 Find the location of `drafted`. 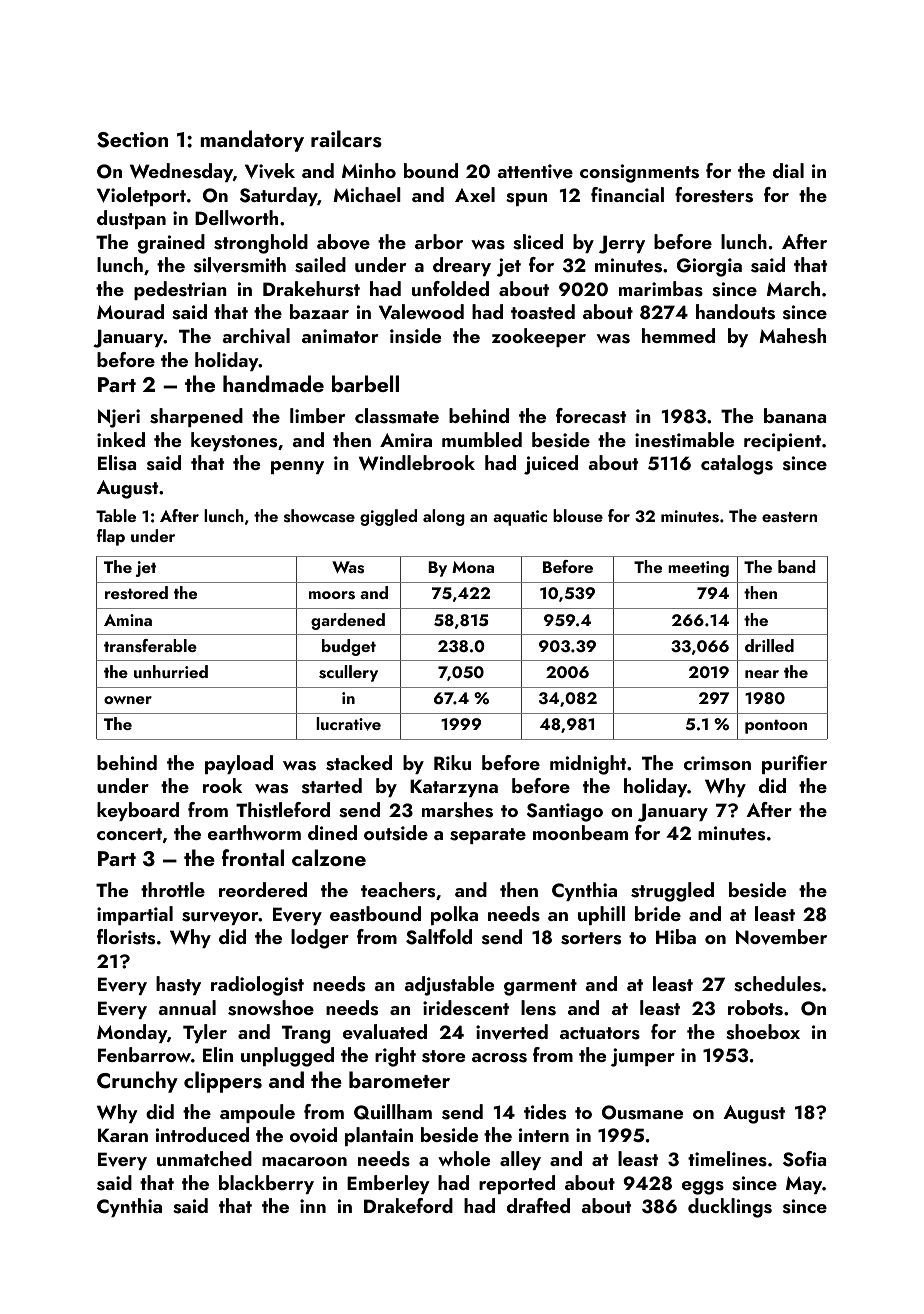

drafted is located at coordinates (538, 1205).
